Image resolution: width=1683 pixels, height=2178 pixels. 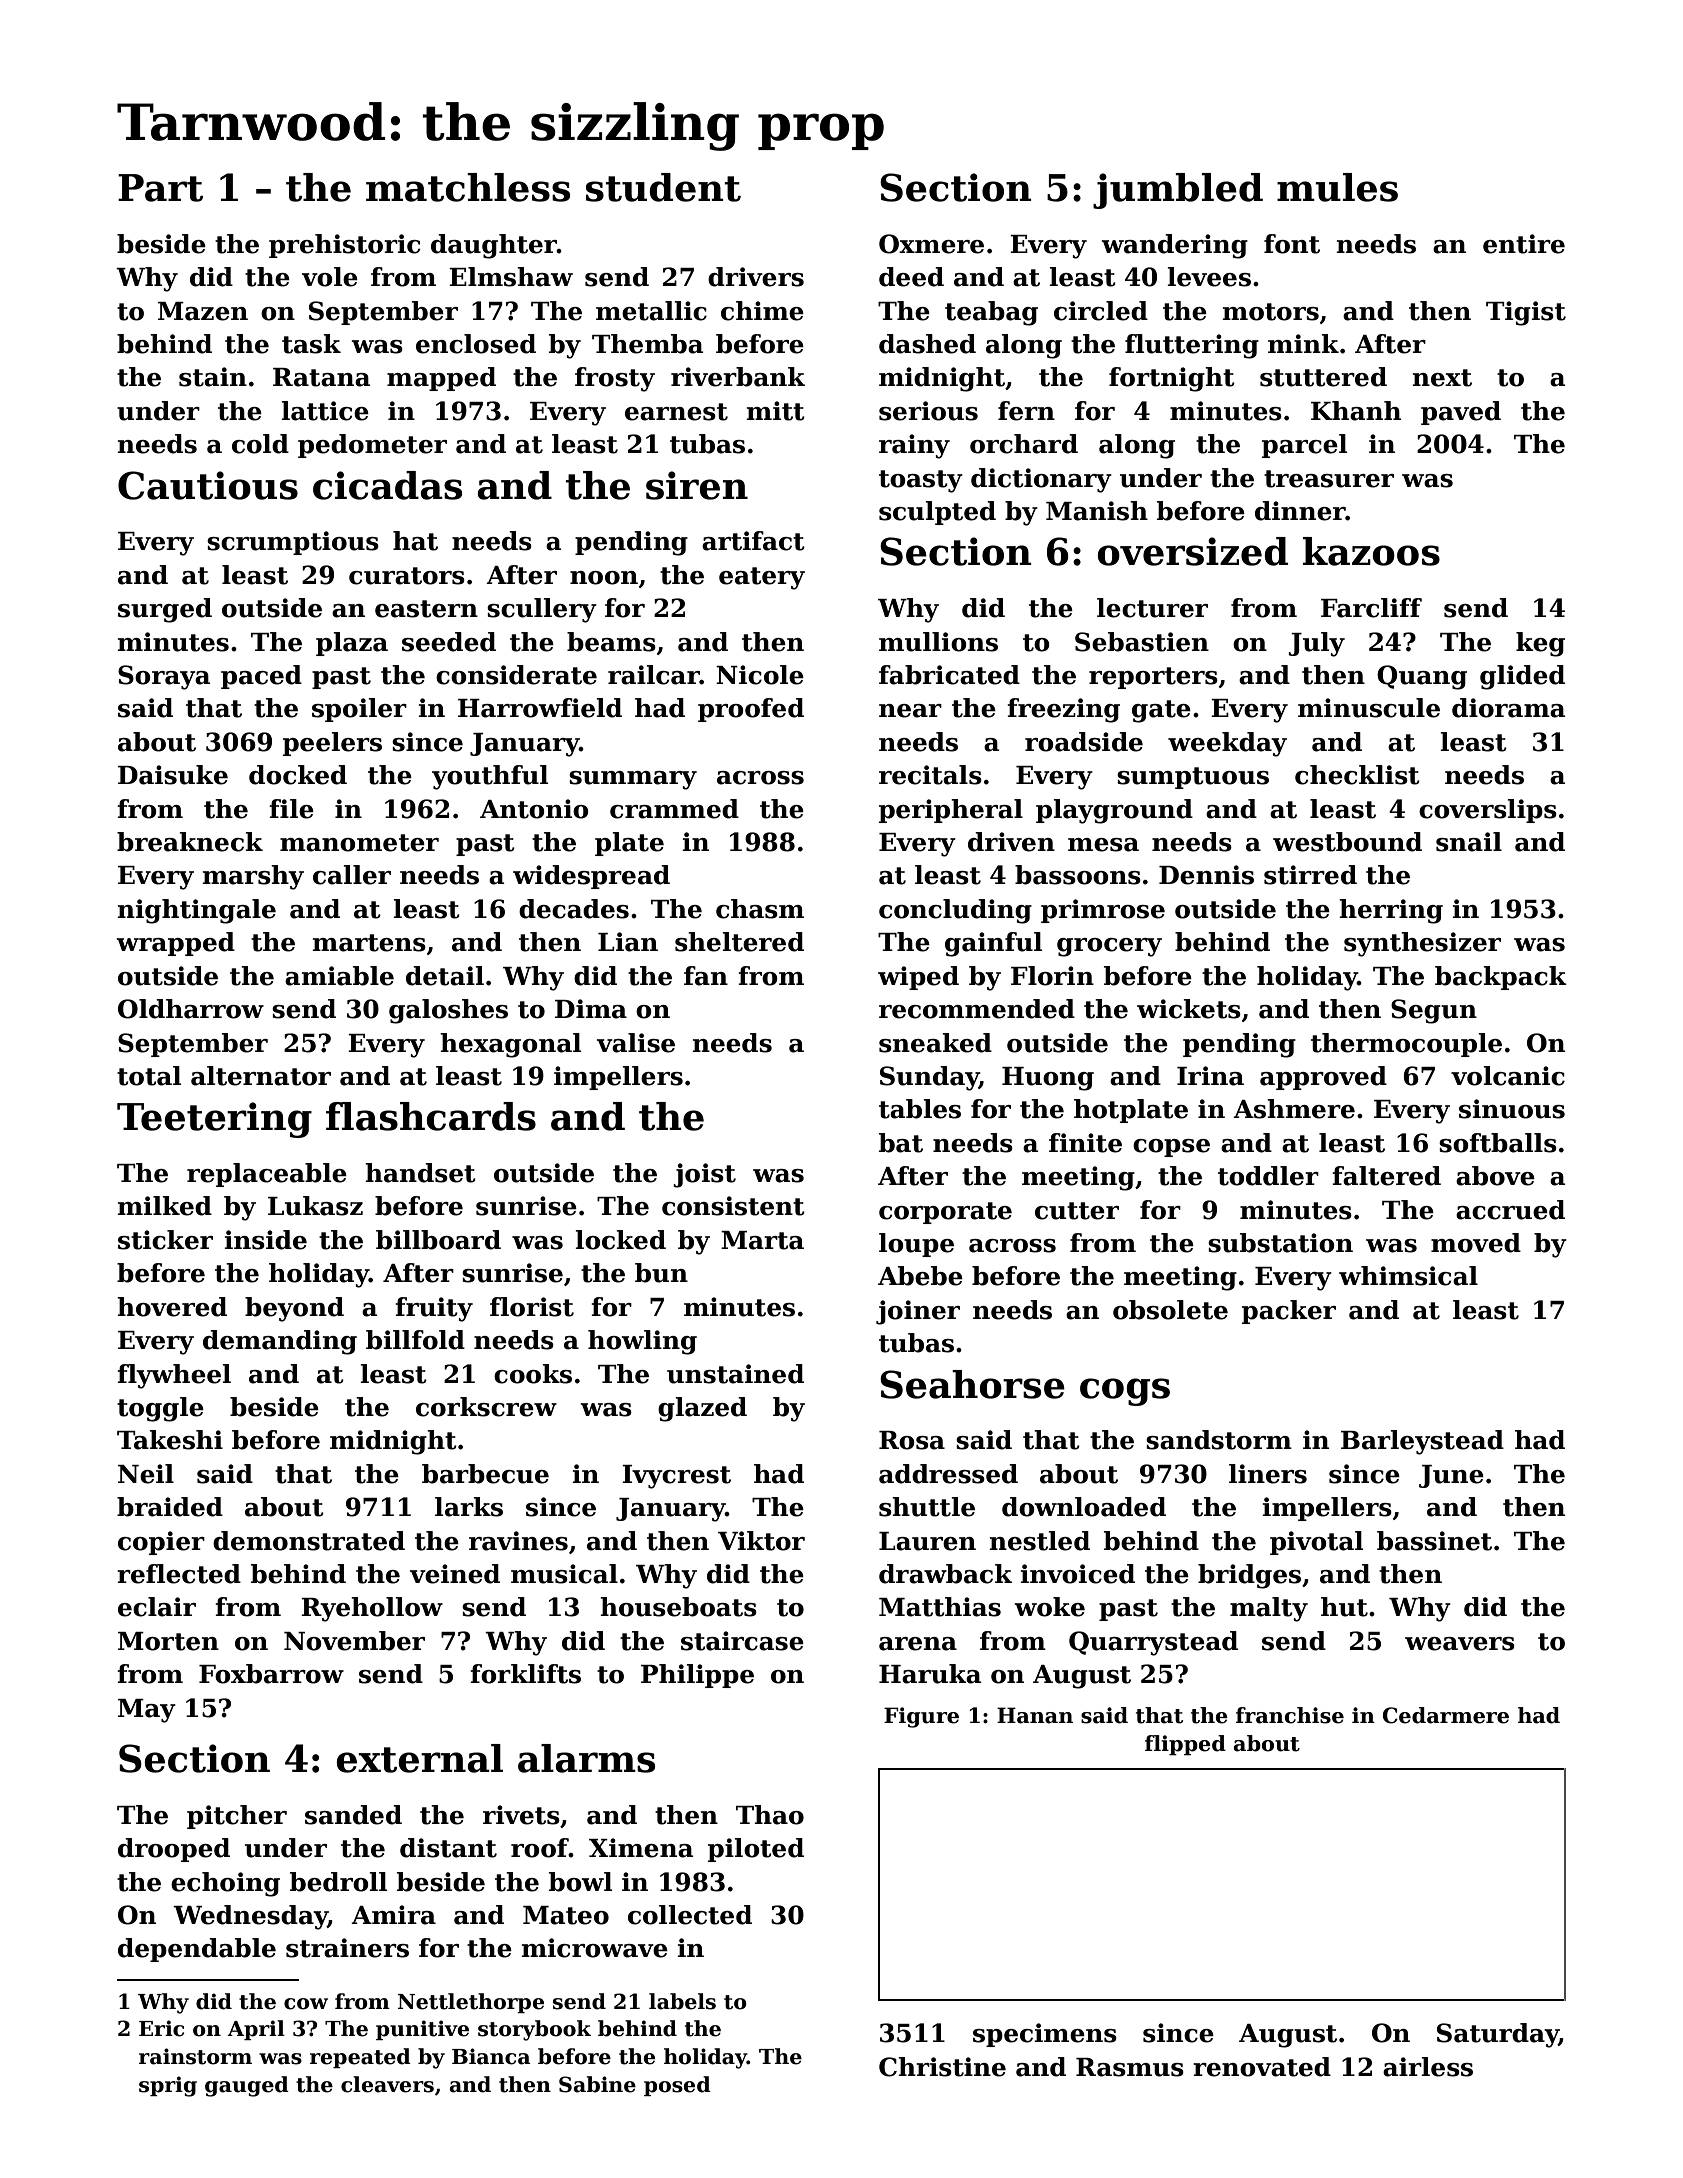 What do you see at coordinates (937, 513) in the page?
I see `sculpted` at bounding box center [937, 513].
